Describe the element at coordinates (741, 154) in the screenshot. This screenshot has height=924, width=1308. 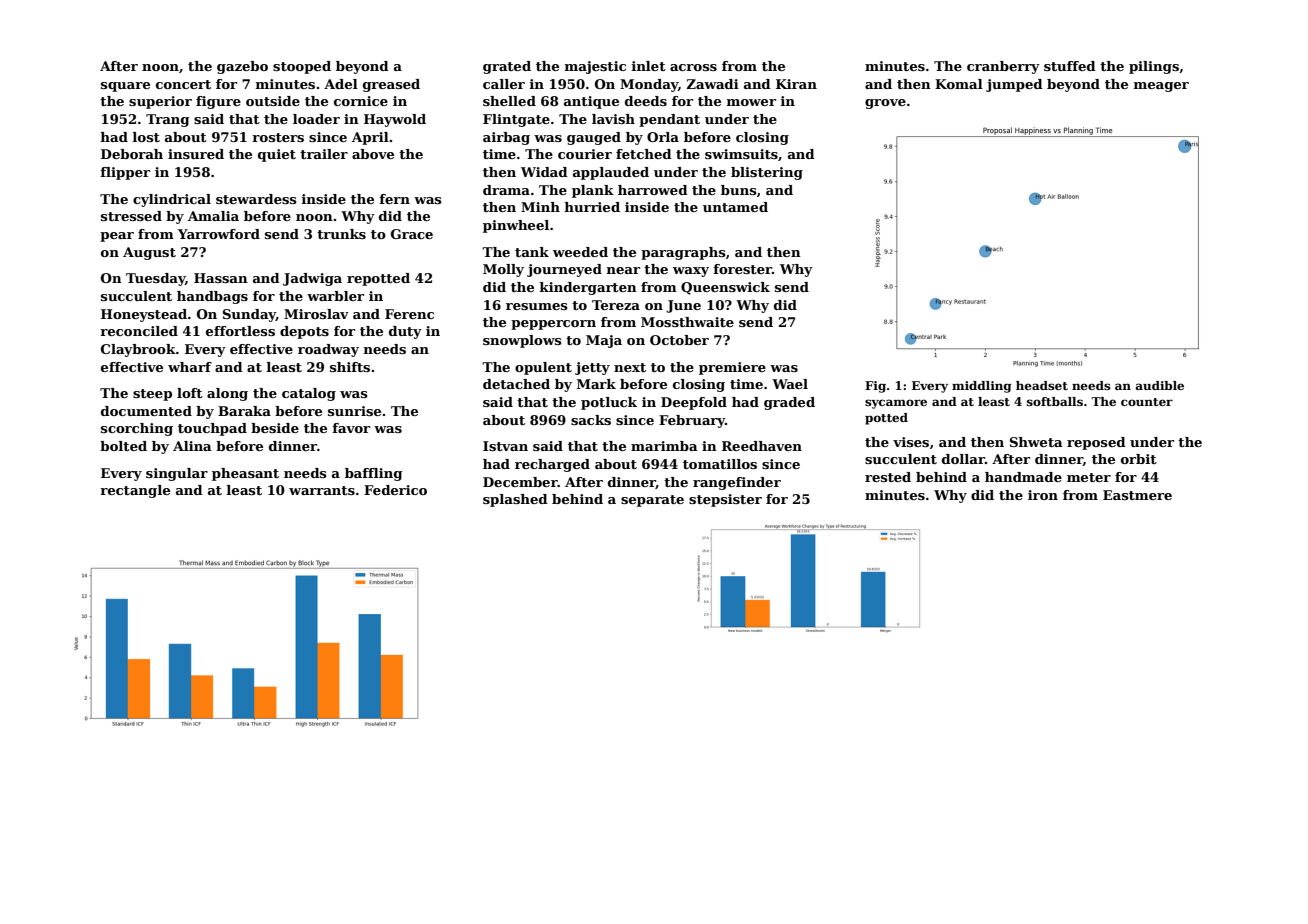
I see `swimsuits` at that location.
